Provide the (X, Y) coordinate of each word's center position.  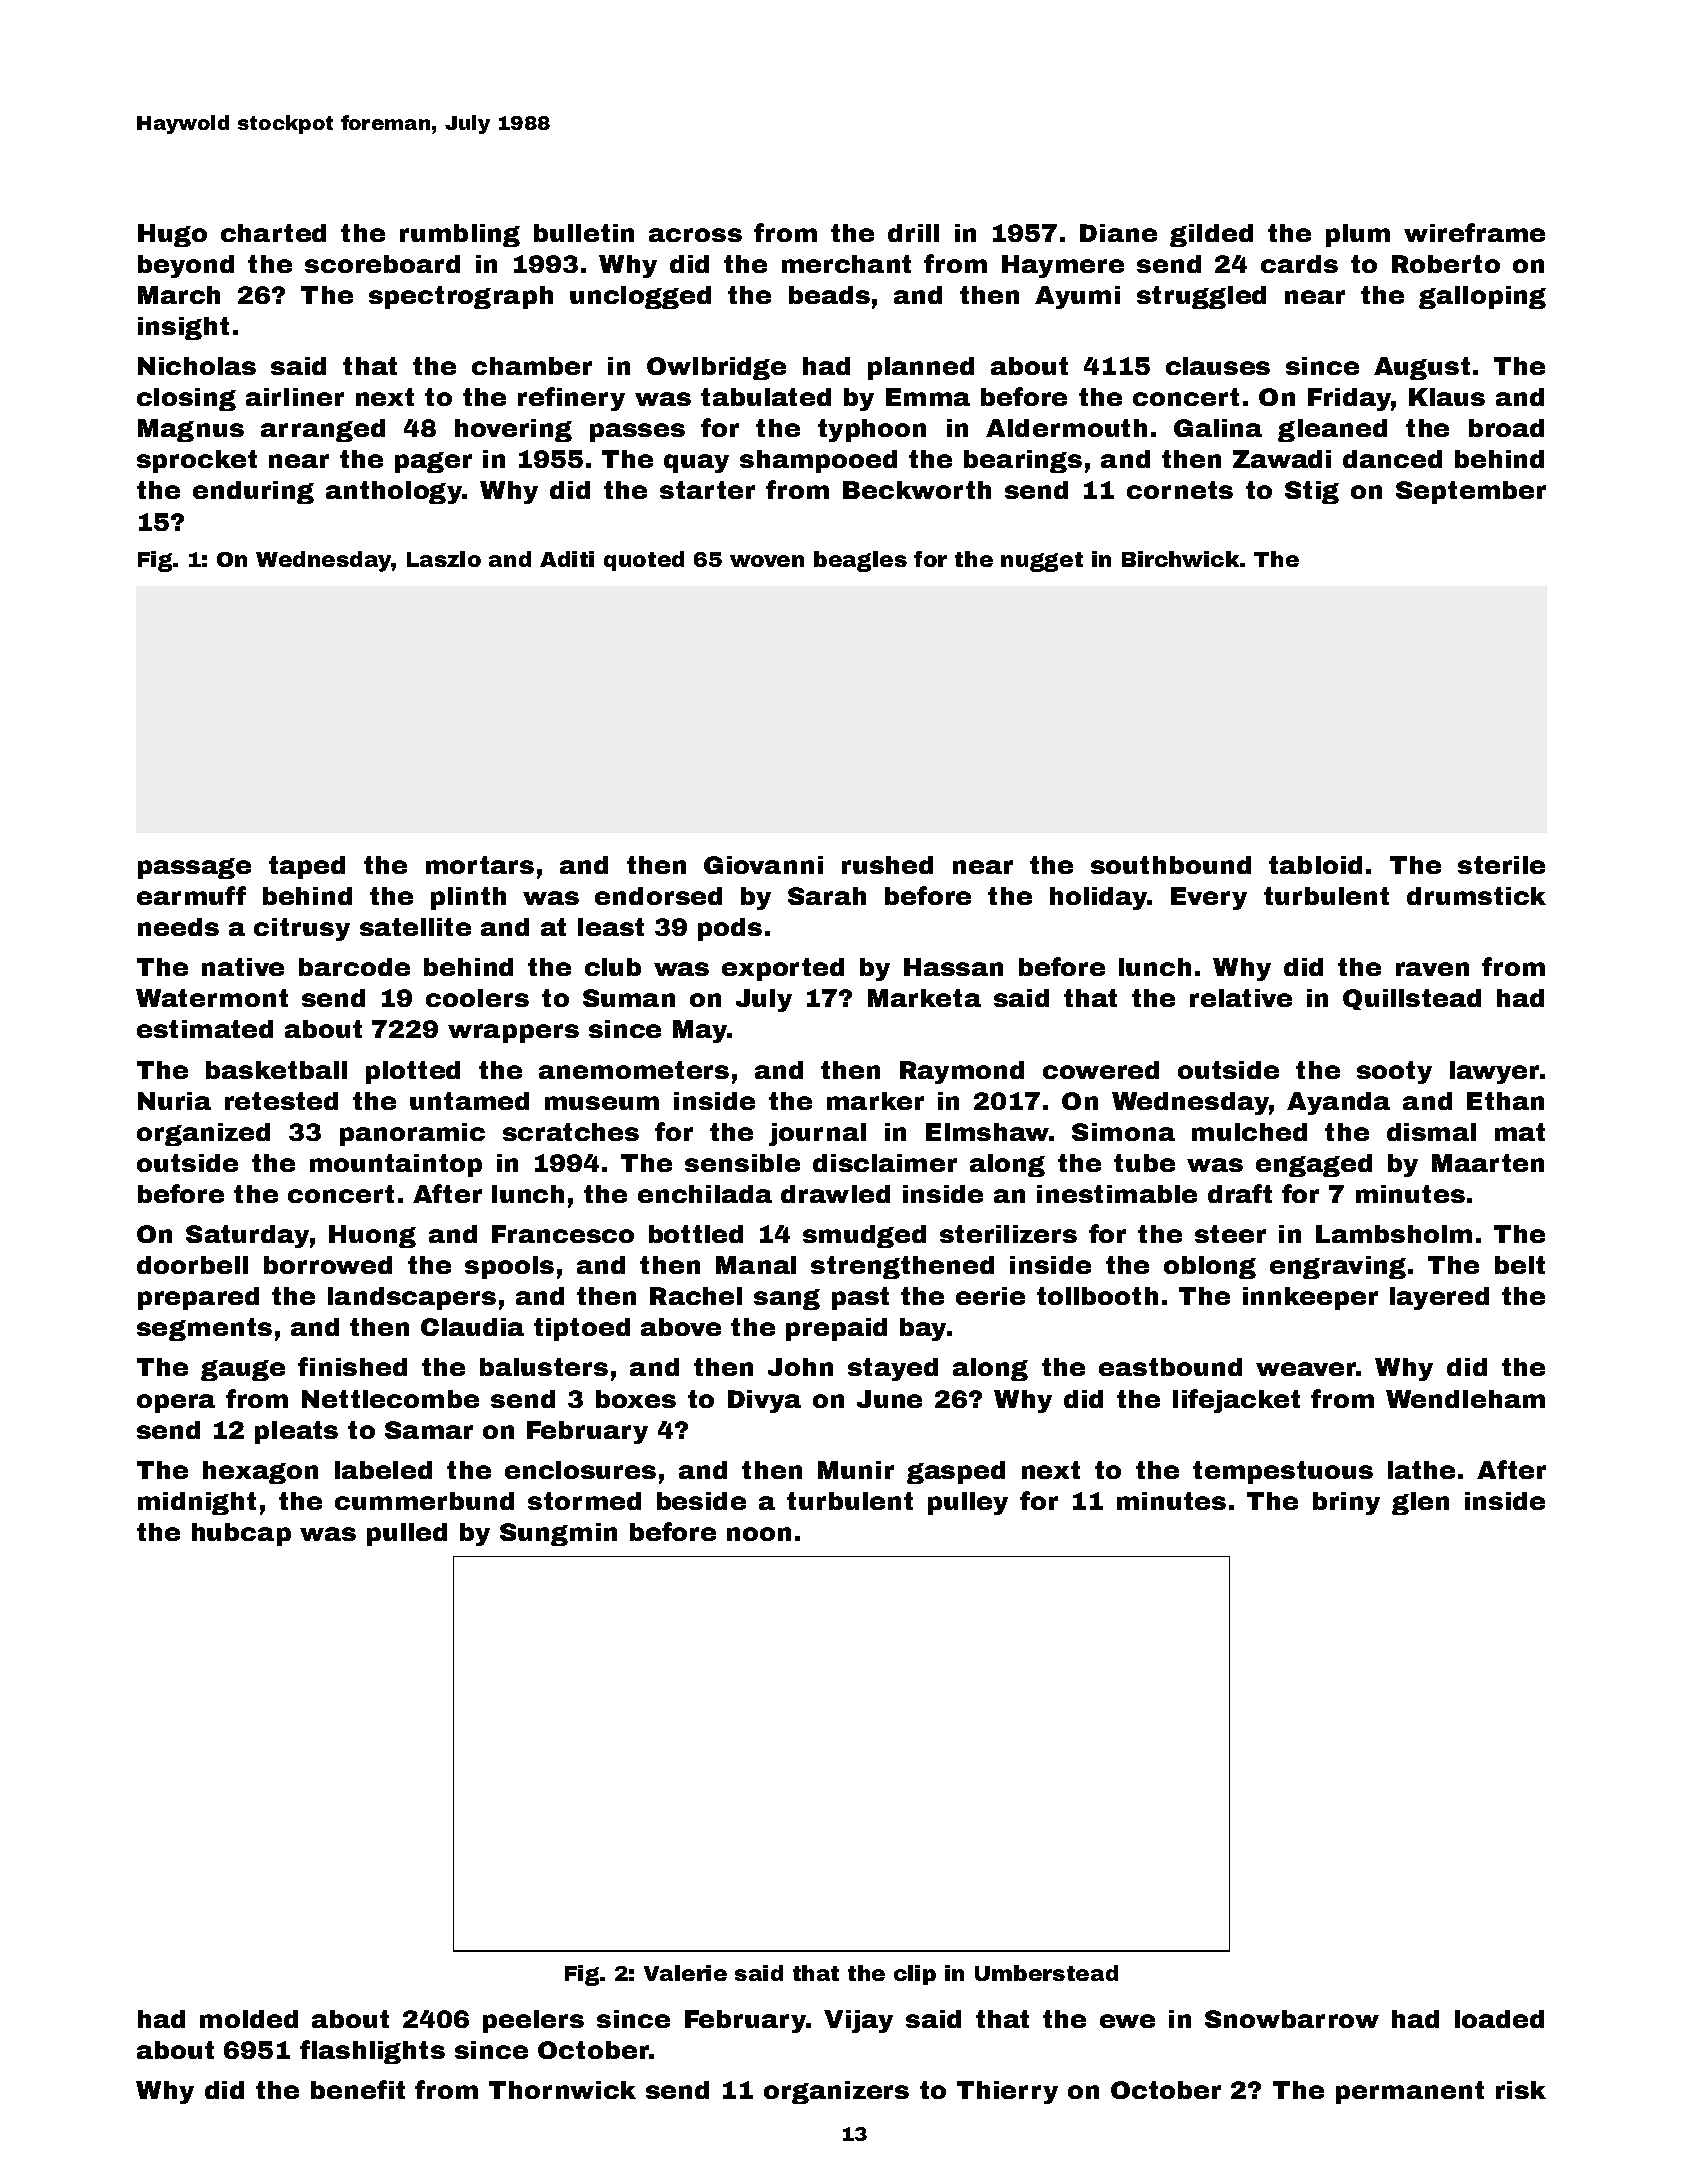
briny (1346, 1503)
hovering (513, 430)
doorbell (192, 1265)
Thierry (1007, 2092)
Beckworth (917, 490)
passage (194, 868)
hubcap (241, 1534)
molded (249, 2019)
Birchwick (1180, 559)
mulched (1249, 1132)
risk (1521, 2090)
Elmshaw (987, 1132)
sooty (1394, 1072)
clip (915, 1975)
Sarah (827, 896)
